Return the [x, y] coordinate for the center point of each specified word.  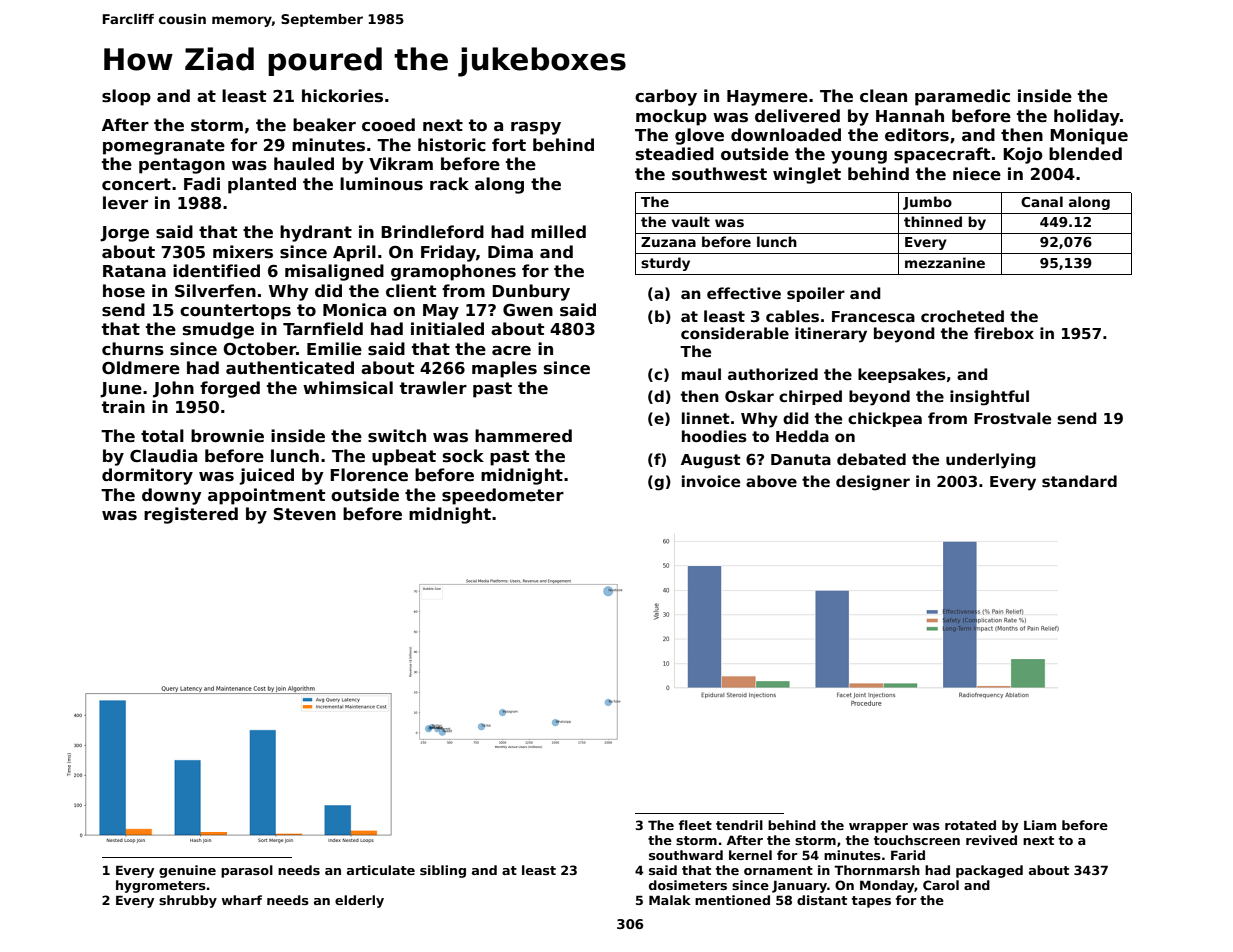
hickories [342, 96]
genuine [187, 871]
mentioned [732, 900]
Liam [1040, 825]
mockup [671, 117]
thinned [933, 221]
